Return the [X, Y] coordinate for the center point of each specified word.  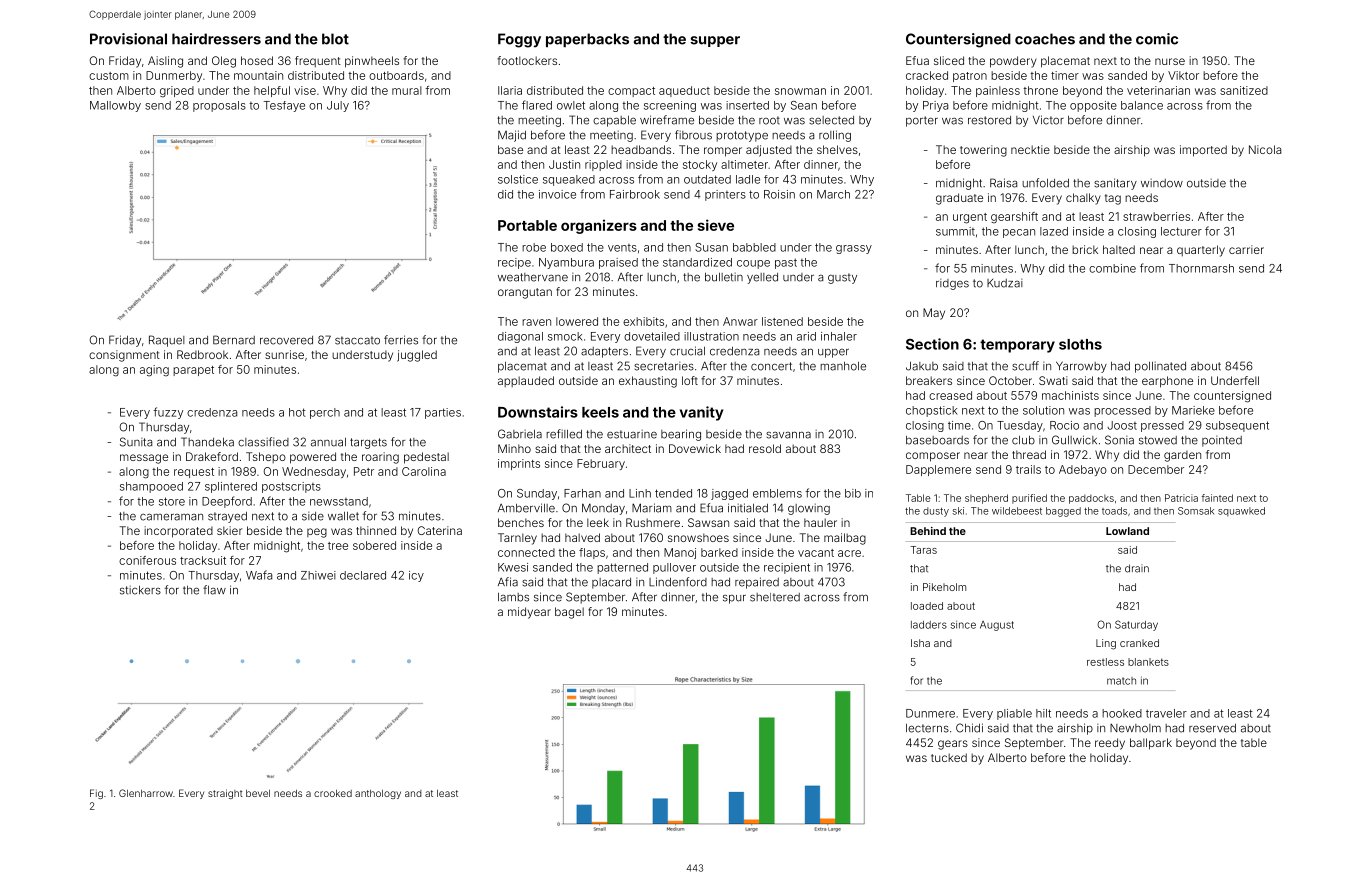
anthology [378, 794]
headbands [641, 149]
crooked [333, 793]
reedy [1110, 744]
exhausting [648, 382]
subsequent [1237, 426]
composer [933, 457]
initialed [748, 508]
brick [1085, 249]
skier [229, 530]
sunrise [284, 354]
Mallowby [115, 106]
